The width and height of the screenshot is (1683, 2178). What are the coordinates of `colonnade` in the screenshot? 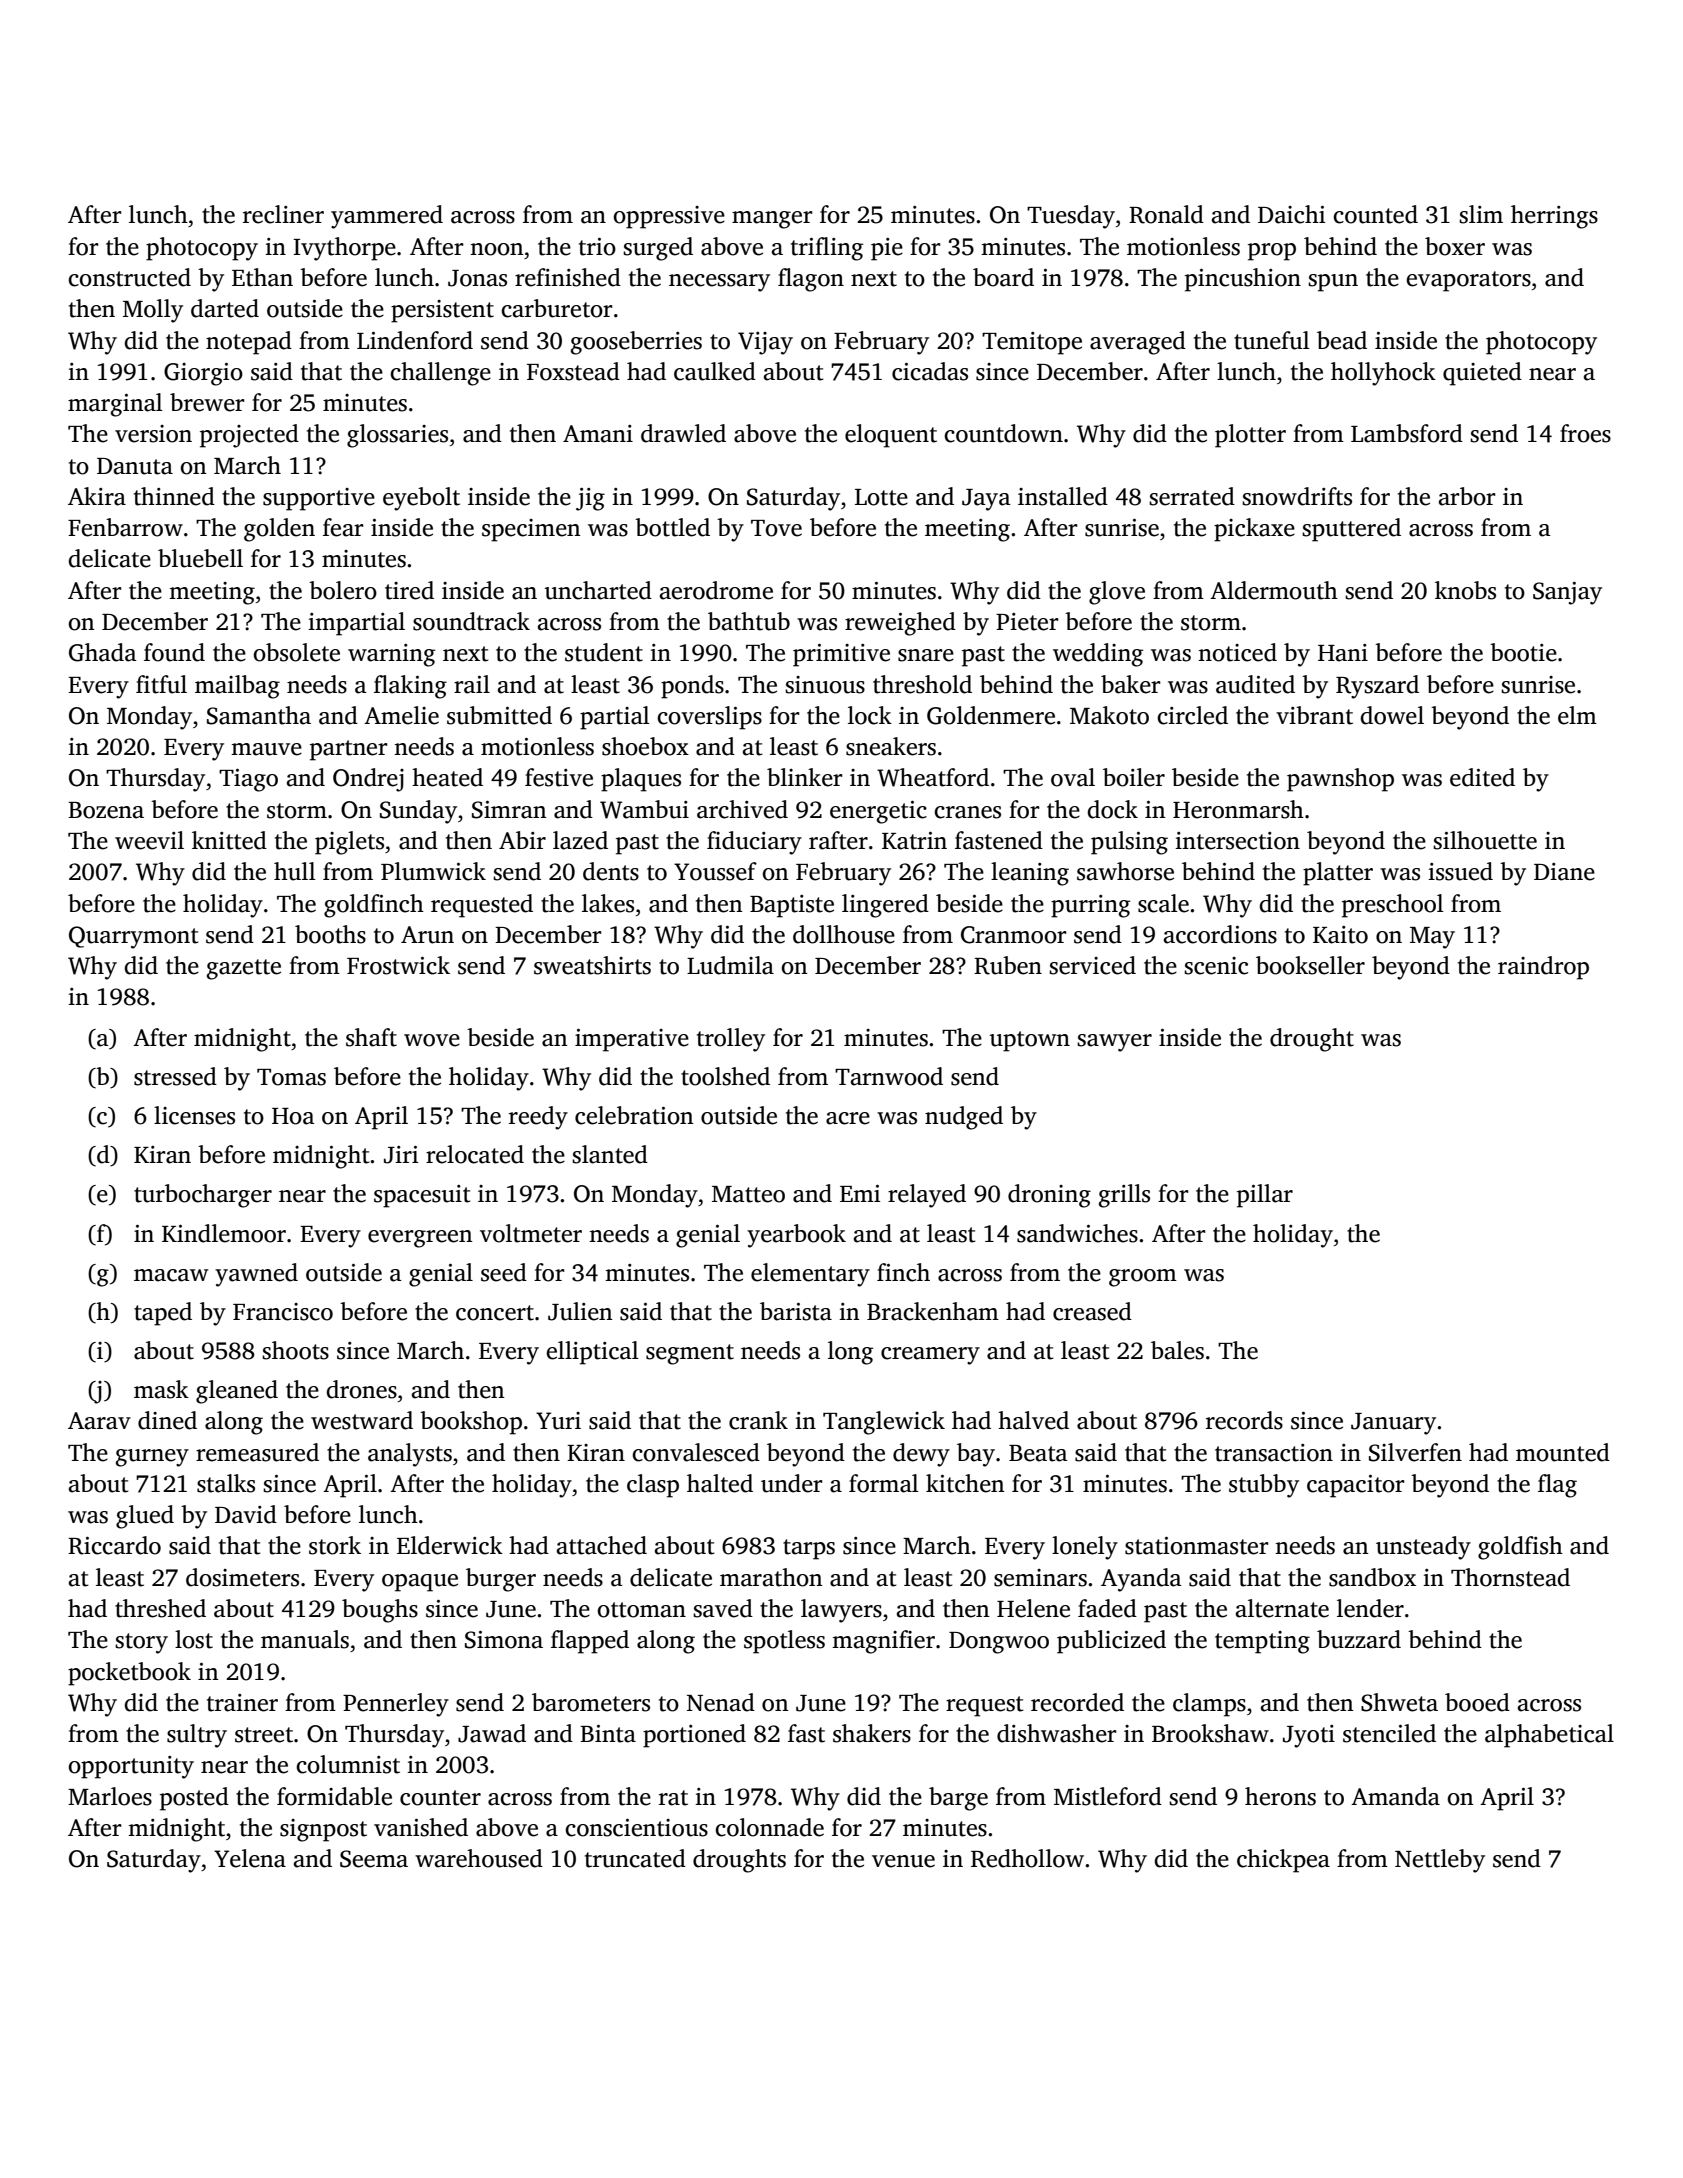 It's located at (769, 1827).
